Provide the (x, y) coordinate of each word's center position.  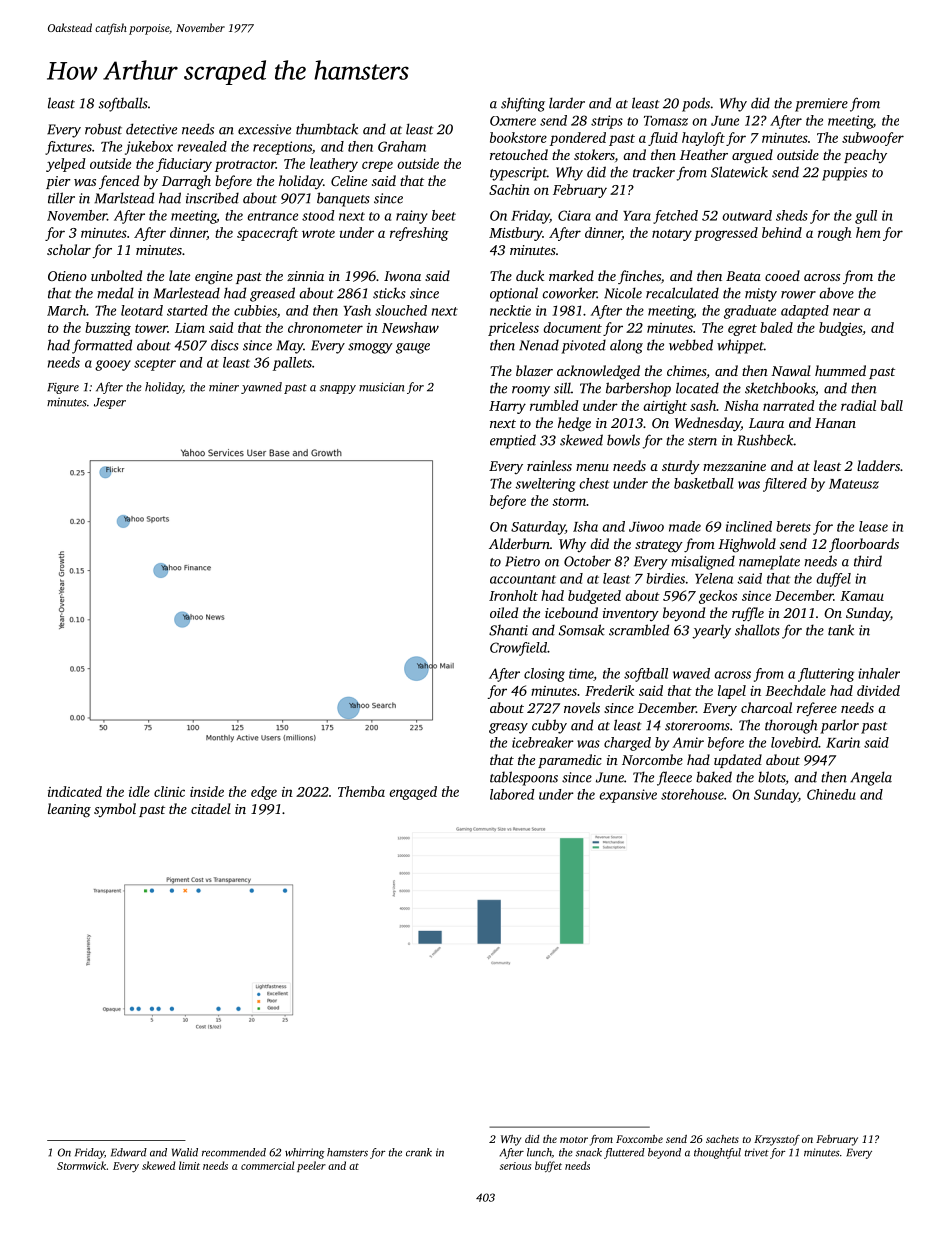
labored (512, 794)
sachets (722, 1139)
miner (224, 387)
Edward (129, 1152)
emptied (513, 441)
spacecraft (267, 234)
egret (742, 330)
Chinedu (831, 794)
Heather (704, 154)
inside (207, 791)
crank (419, 1152)
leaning (69, 810)
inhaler (879, 673)
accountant (523, 579)
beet (444, 215)
